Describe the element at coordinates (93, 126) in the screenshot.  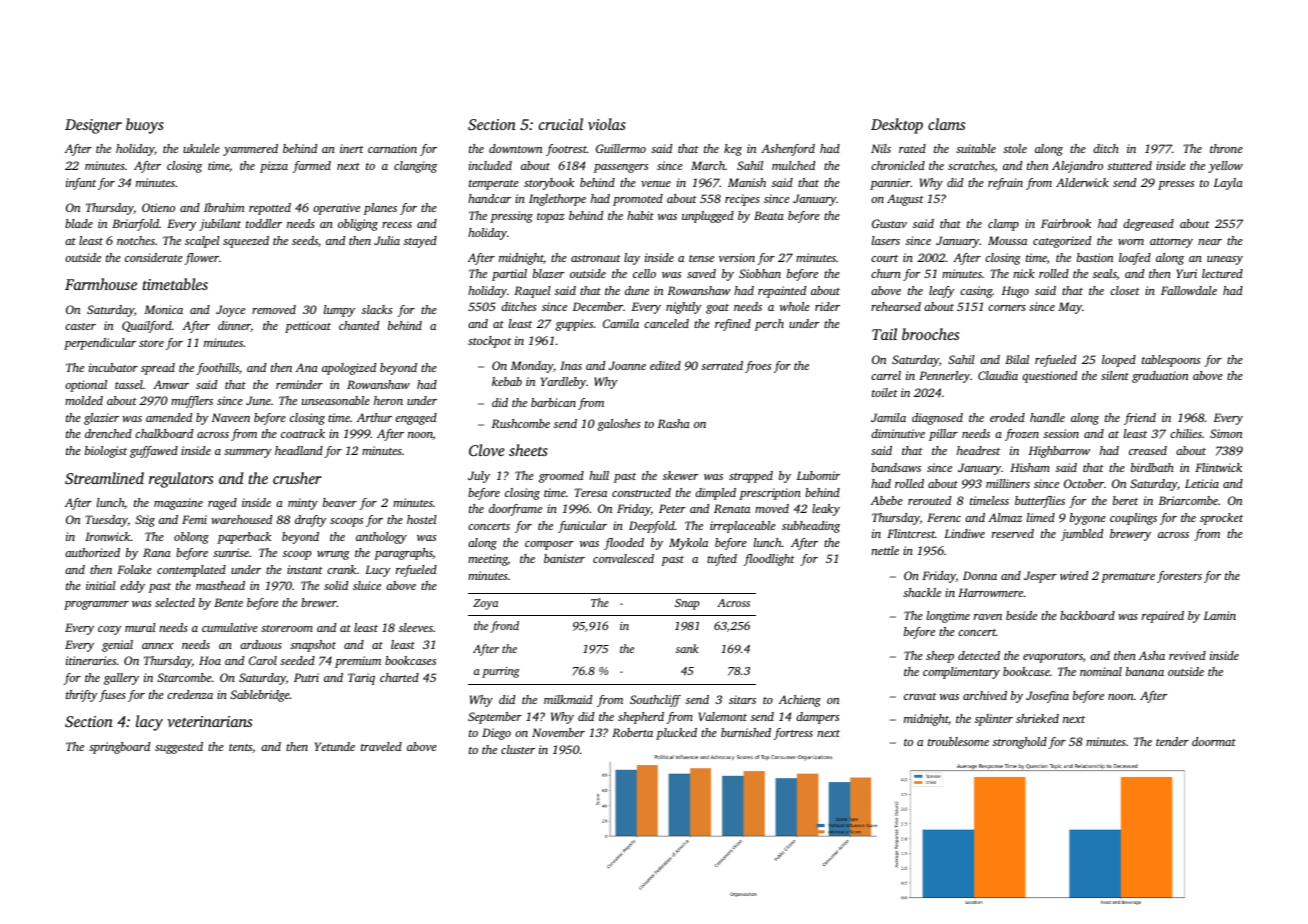
I see `Designer` at that location.
